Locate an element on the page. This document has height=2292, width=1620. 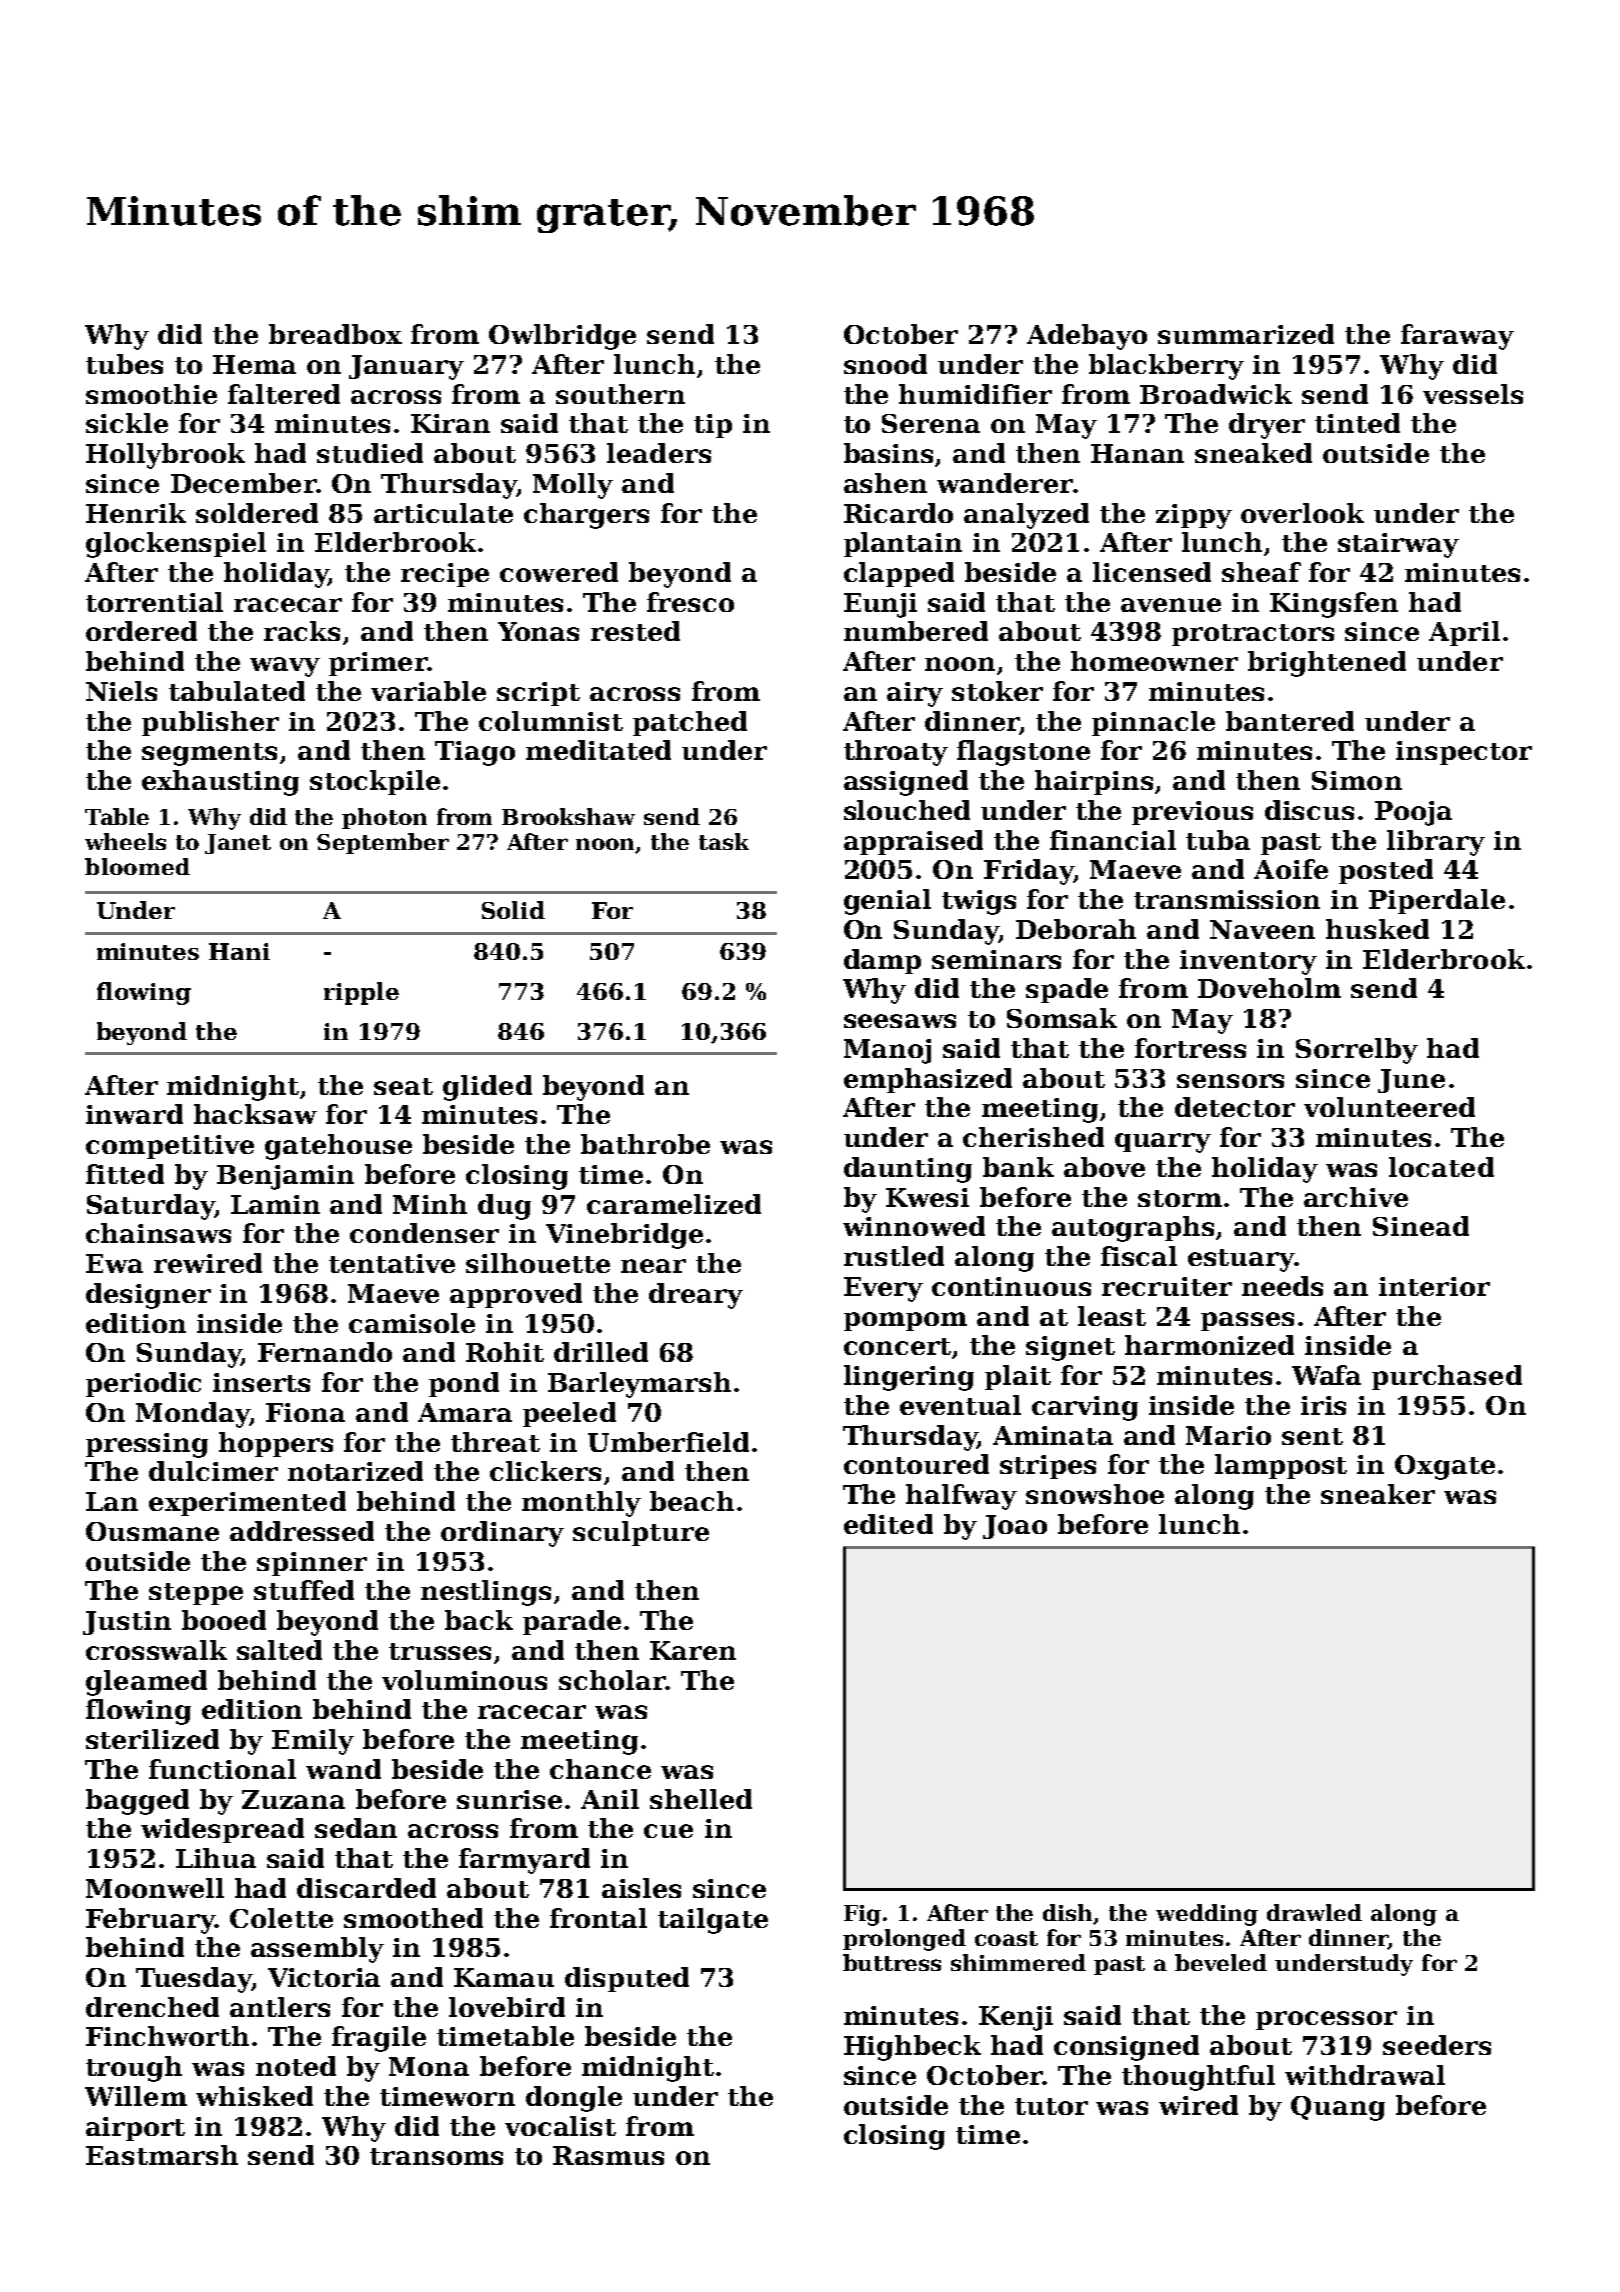
tentative is located at coordinates (392, 1263).
